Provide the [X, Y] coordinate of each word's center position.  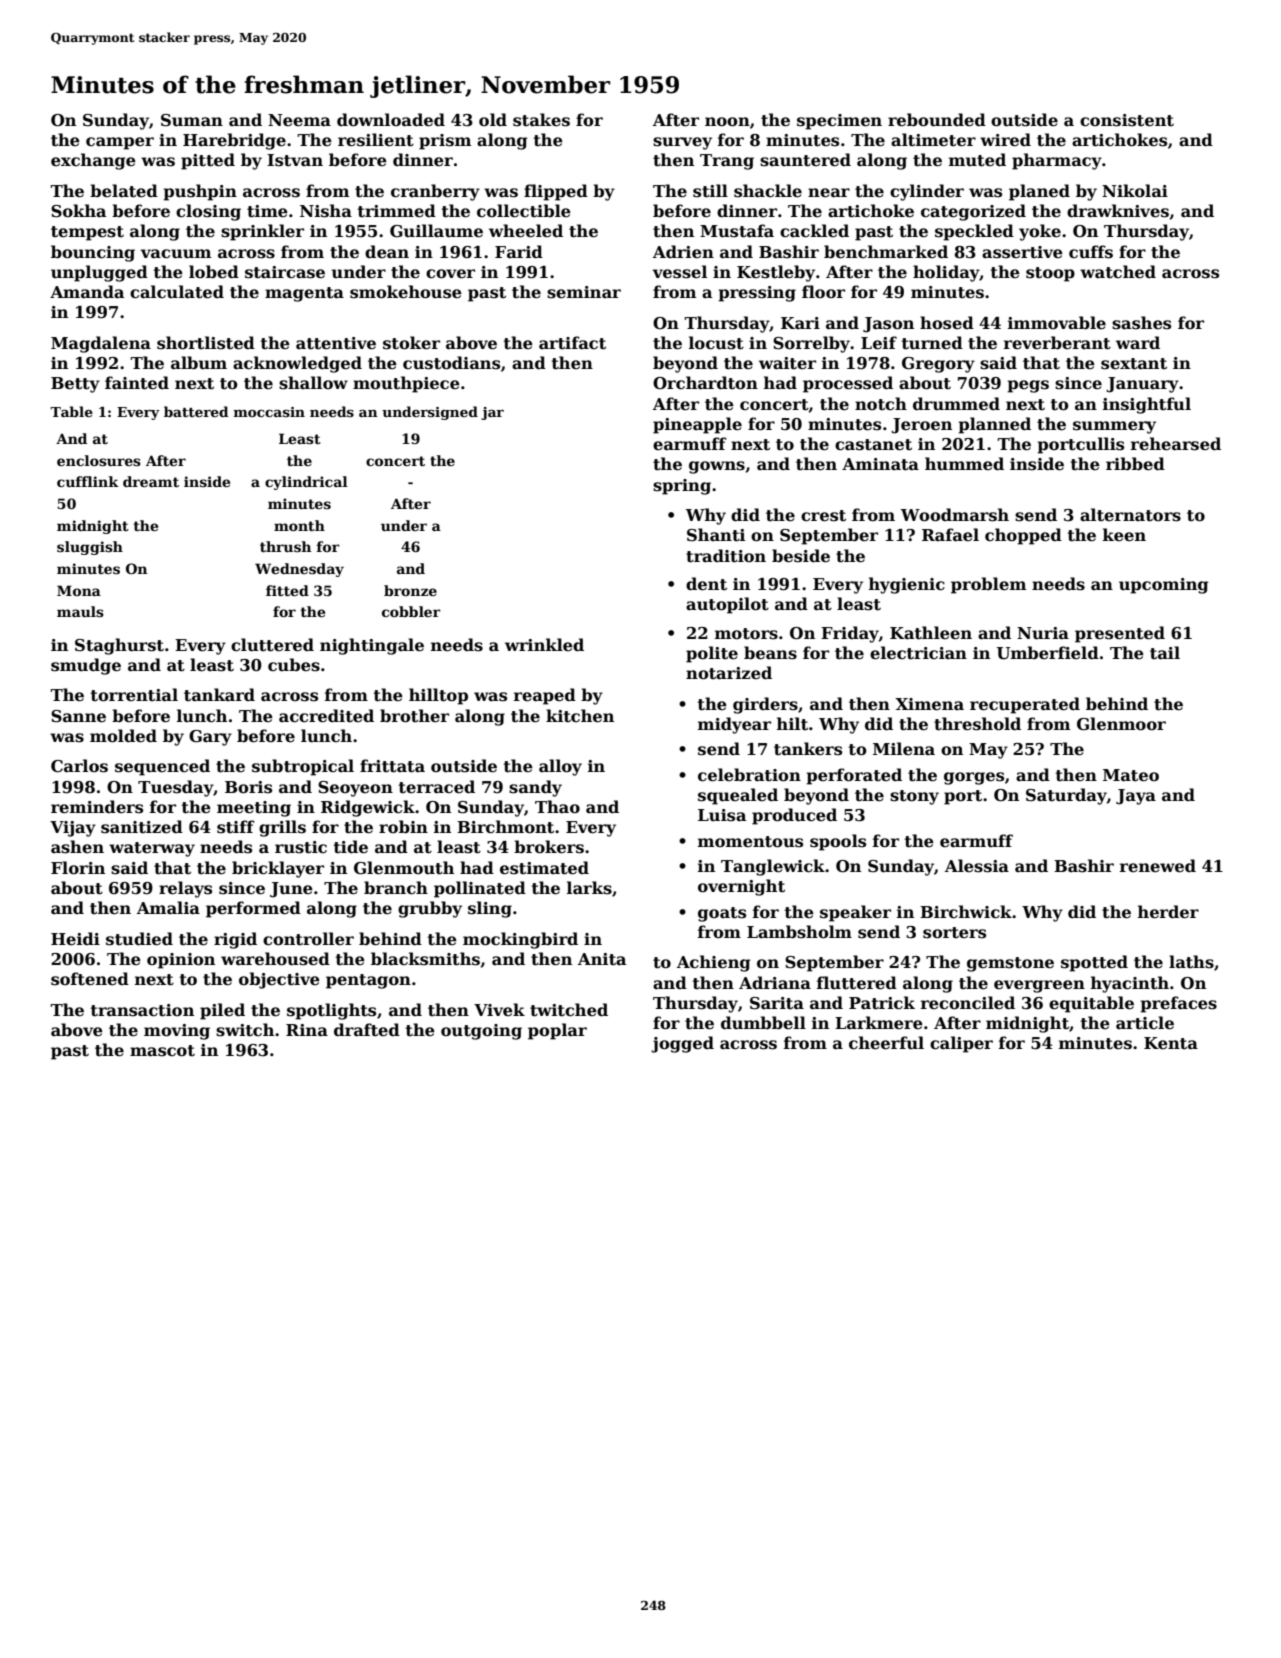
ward [1138, 342]
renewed [1158, 866]
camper [120, 143]
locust [716, 343]
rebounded [937, 120]
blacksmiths [425, 959]
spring [682, 487]
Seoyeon [355, 789]
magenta [304, 294]
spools [838, 842]
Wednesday [299, 570]
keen [1124, 535]
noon [727, 122]
